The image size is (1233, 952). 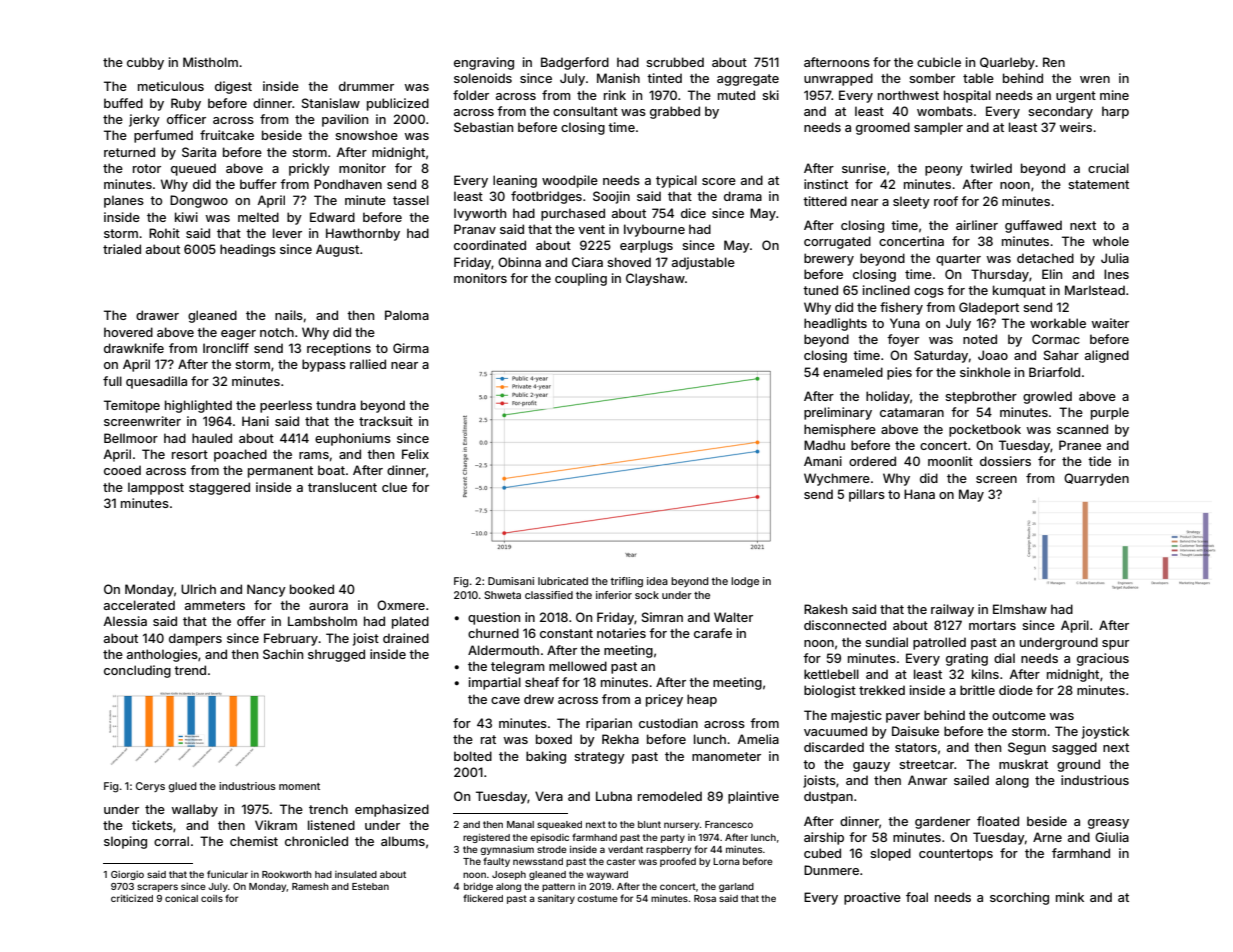 What do you see at coordinates (363, 234) in the page?
I see `Hawthornby` at bounding box center [363, 234].
